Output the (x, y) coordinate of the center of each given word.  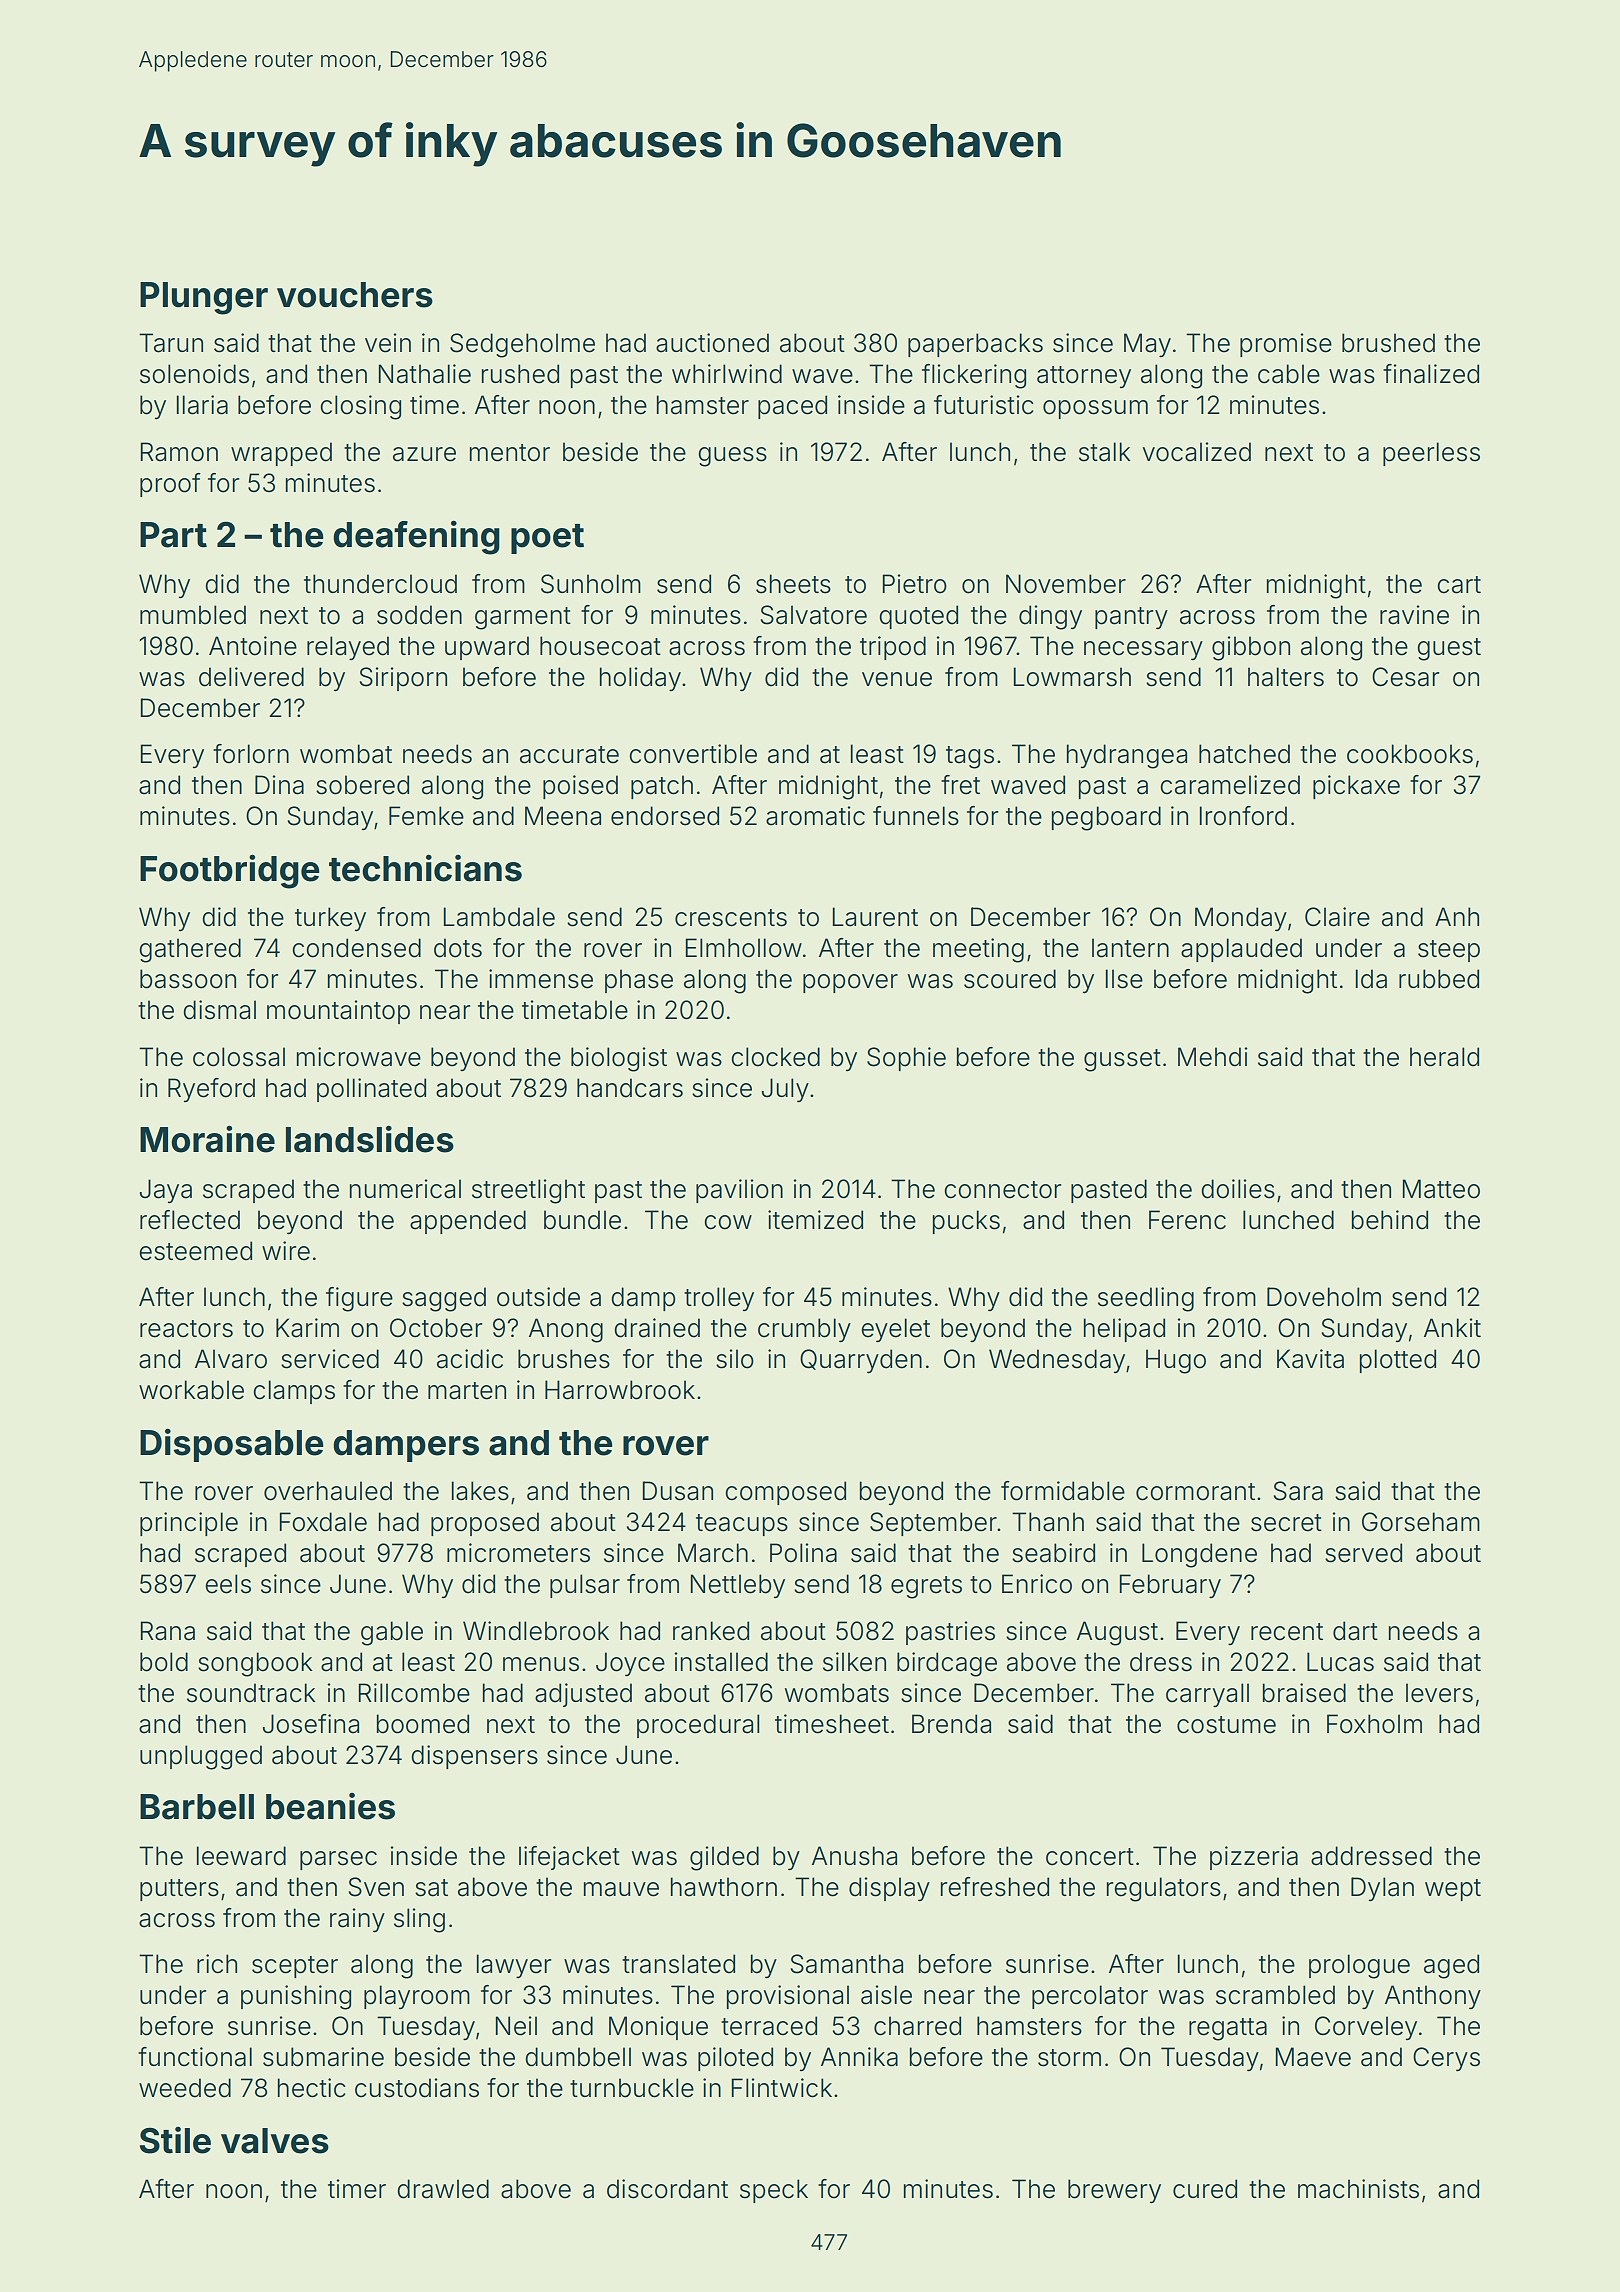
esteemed (195, 1251)
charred (917, 2026)
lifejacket (569, 1858)
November (1066, 584)
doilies (1238, 1189)
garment (523, 618)
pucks (966, 1222)
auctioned (712, 343)
